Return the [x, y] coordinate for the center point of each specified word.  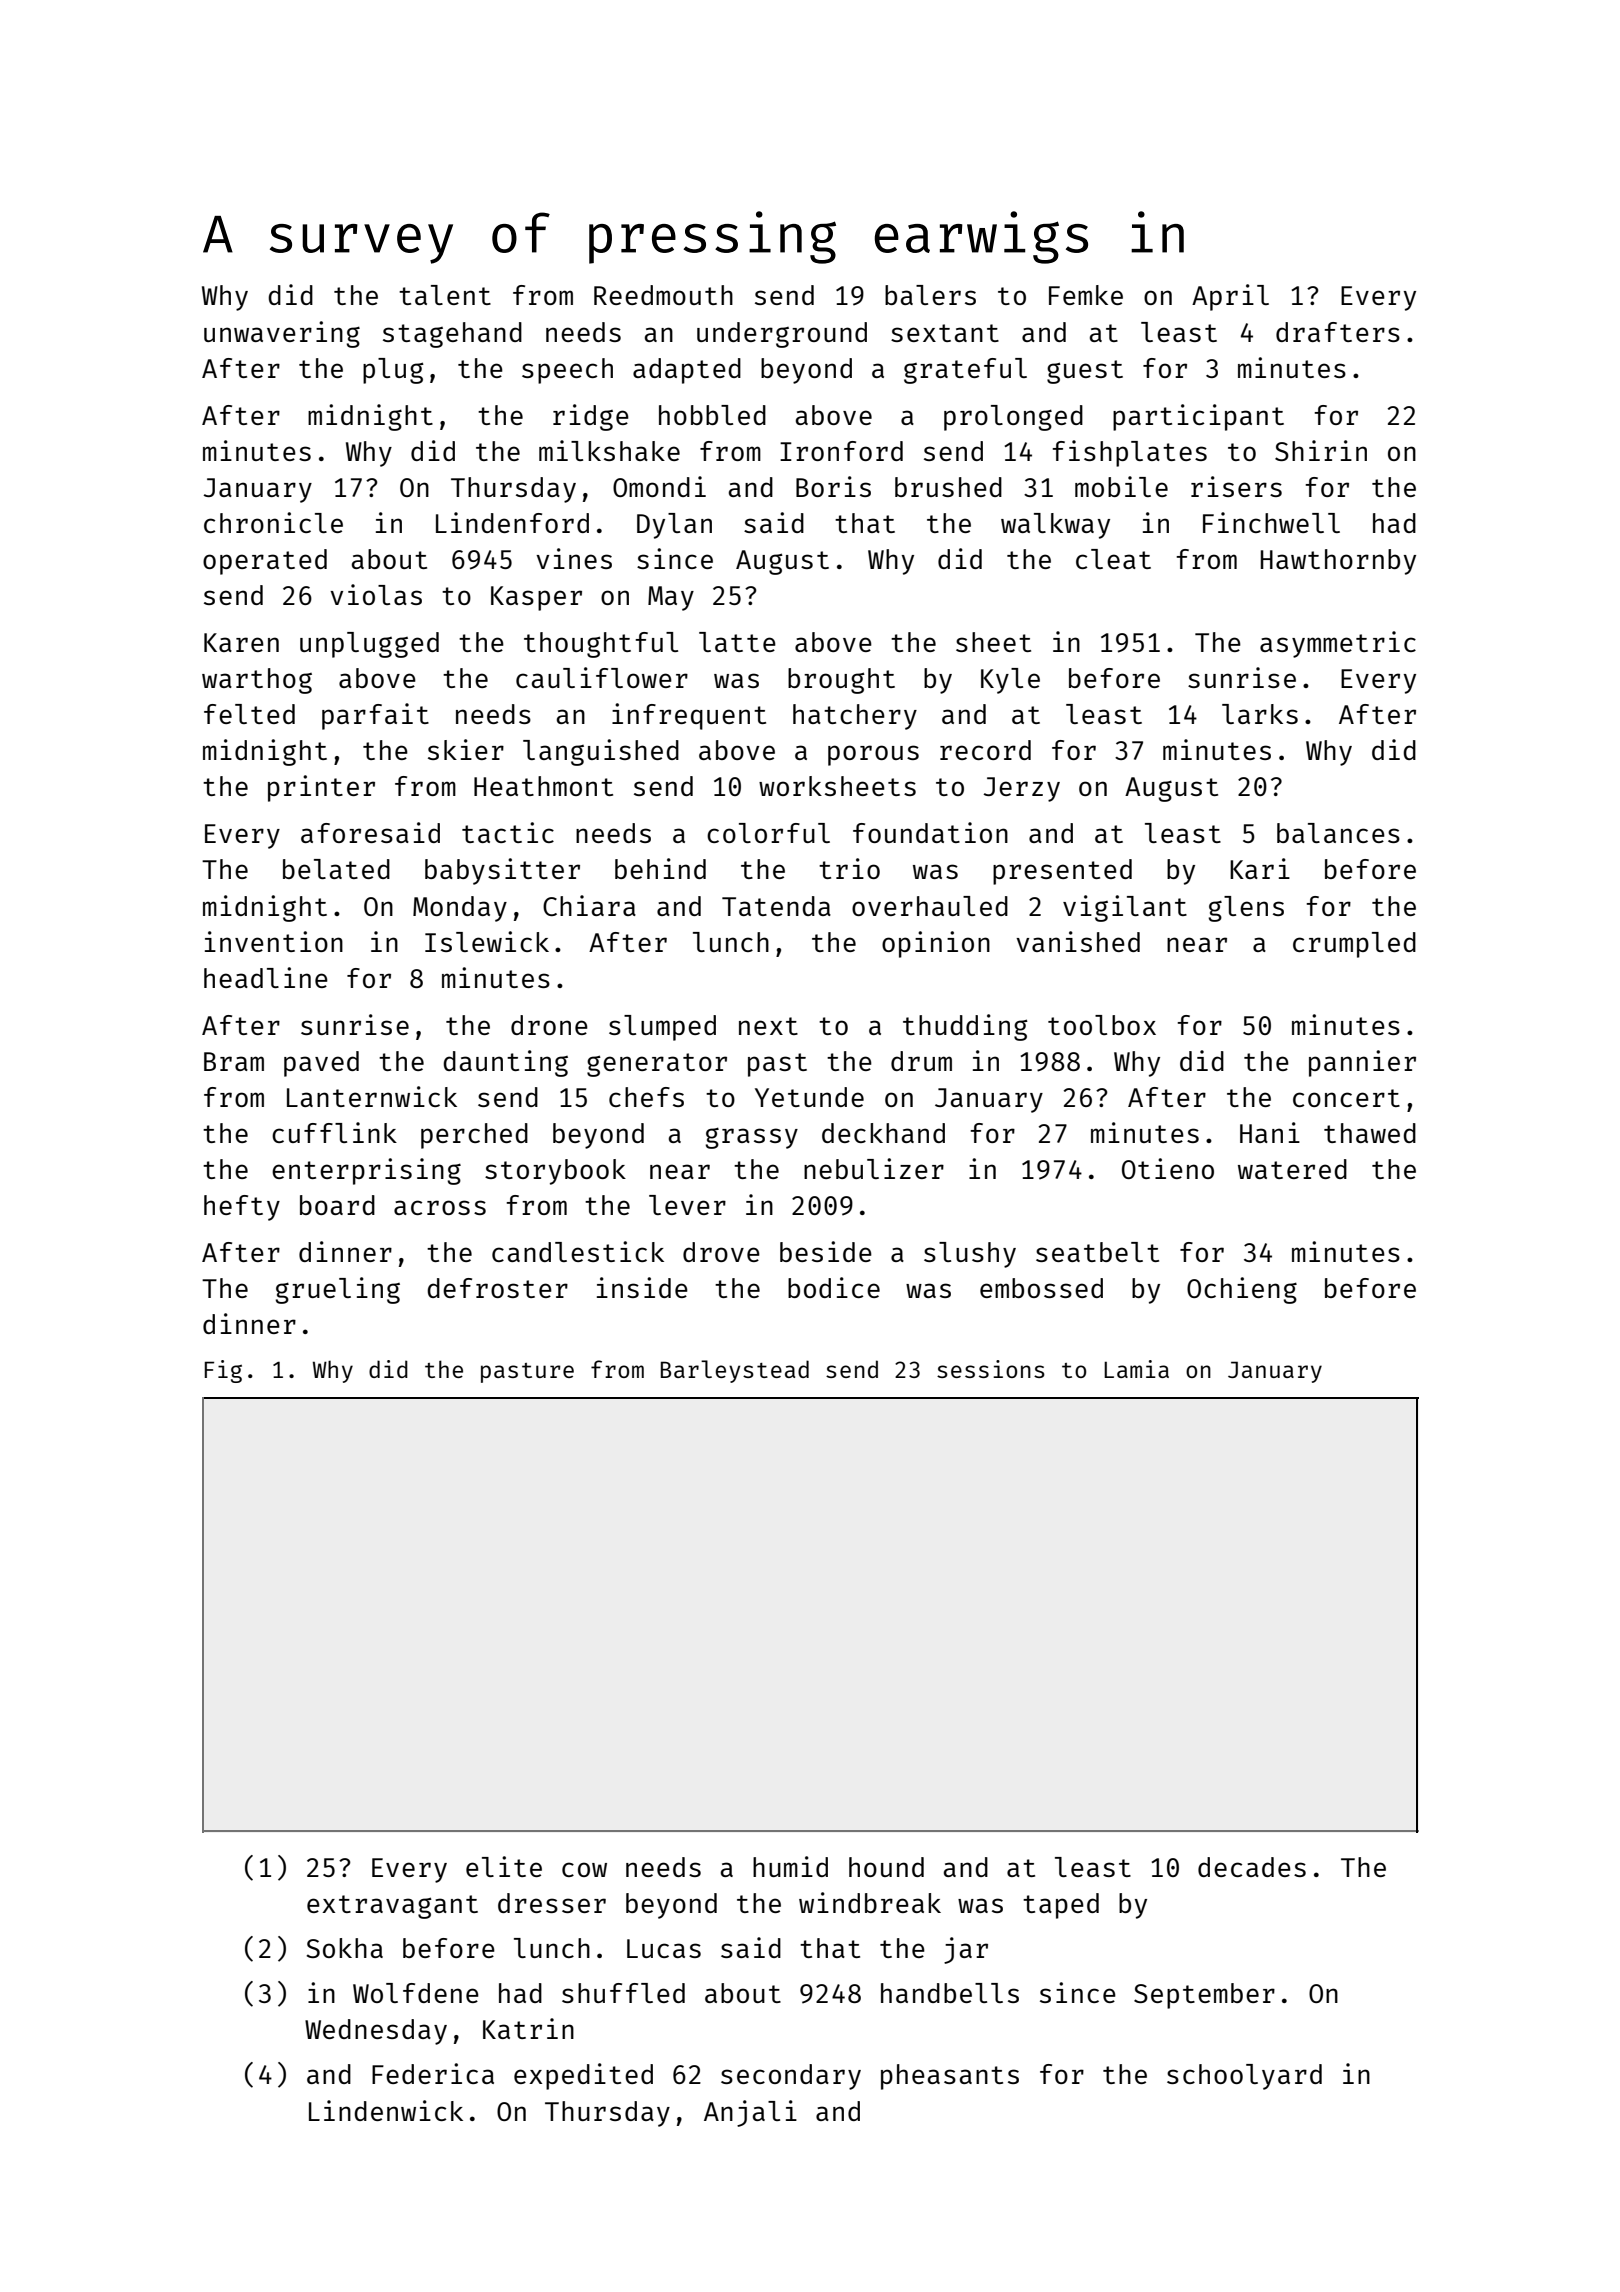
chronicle [273, 522]
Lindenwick [386, 2110]
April [1230, 297]
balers [930, 295]
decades [1252, 1867]
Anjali [750, 2113]
